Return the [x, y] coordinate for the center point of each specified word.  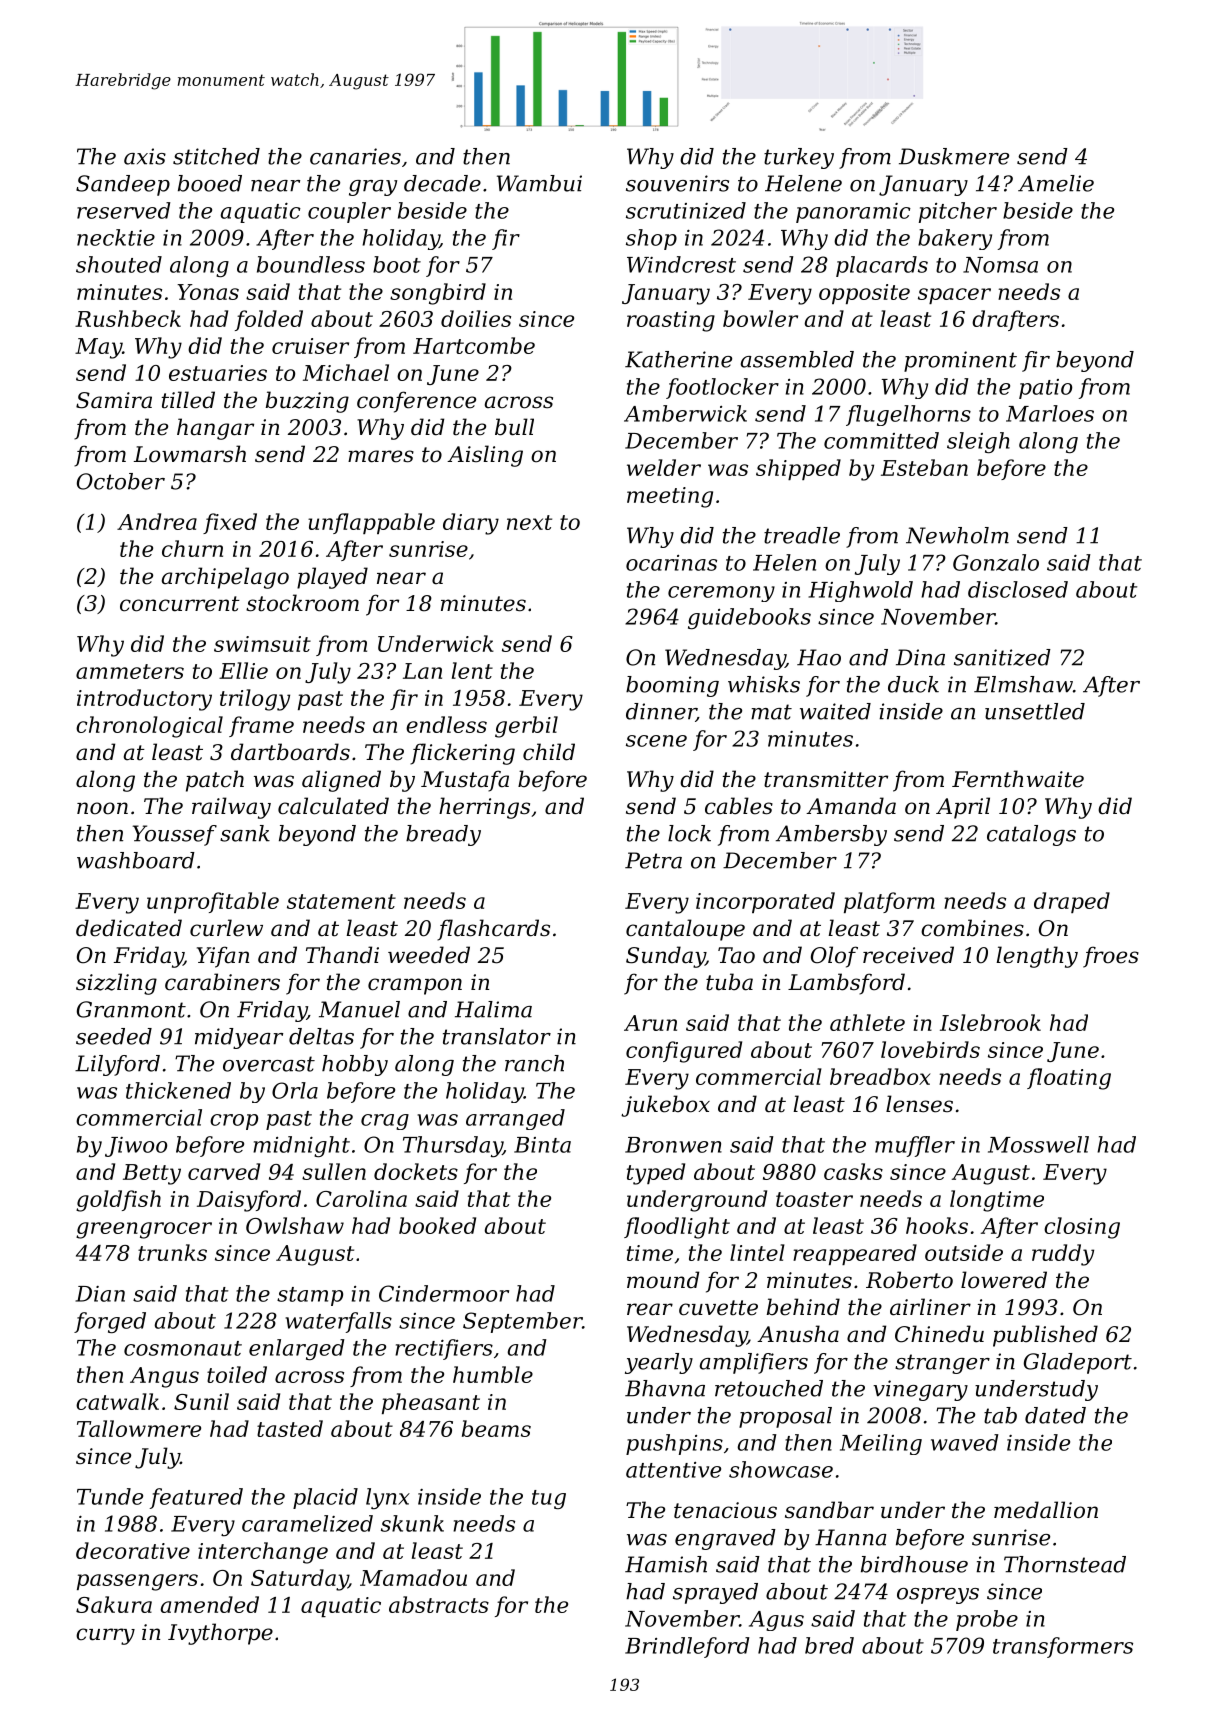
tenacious [725, 1510]
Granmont [131, 1009]
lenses [919, 1104]
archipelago [225, 578]
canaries [355, 156]
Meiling [881, 1444]
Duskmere [954, 156]
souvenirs [677, 183]
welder [664, 467]
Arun [650, 1023]
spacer [954, 296]
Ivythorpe [220, 1634]
